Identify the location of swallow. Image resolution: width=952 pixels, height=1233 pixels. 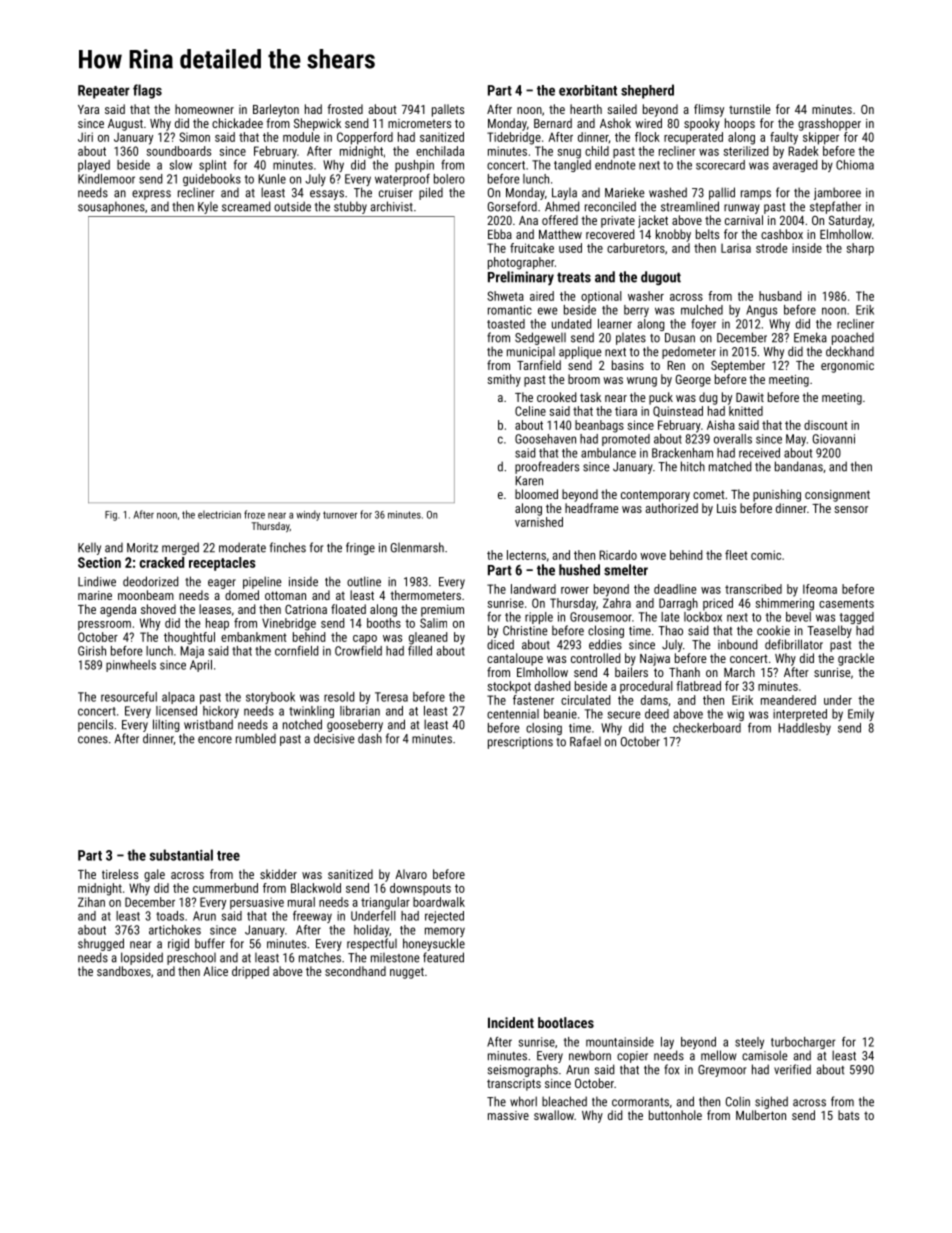
(554, 1115).
